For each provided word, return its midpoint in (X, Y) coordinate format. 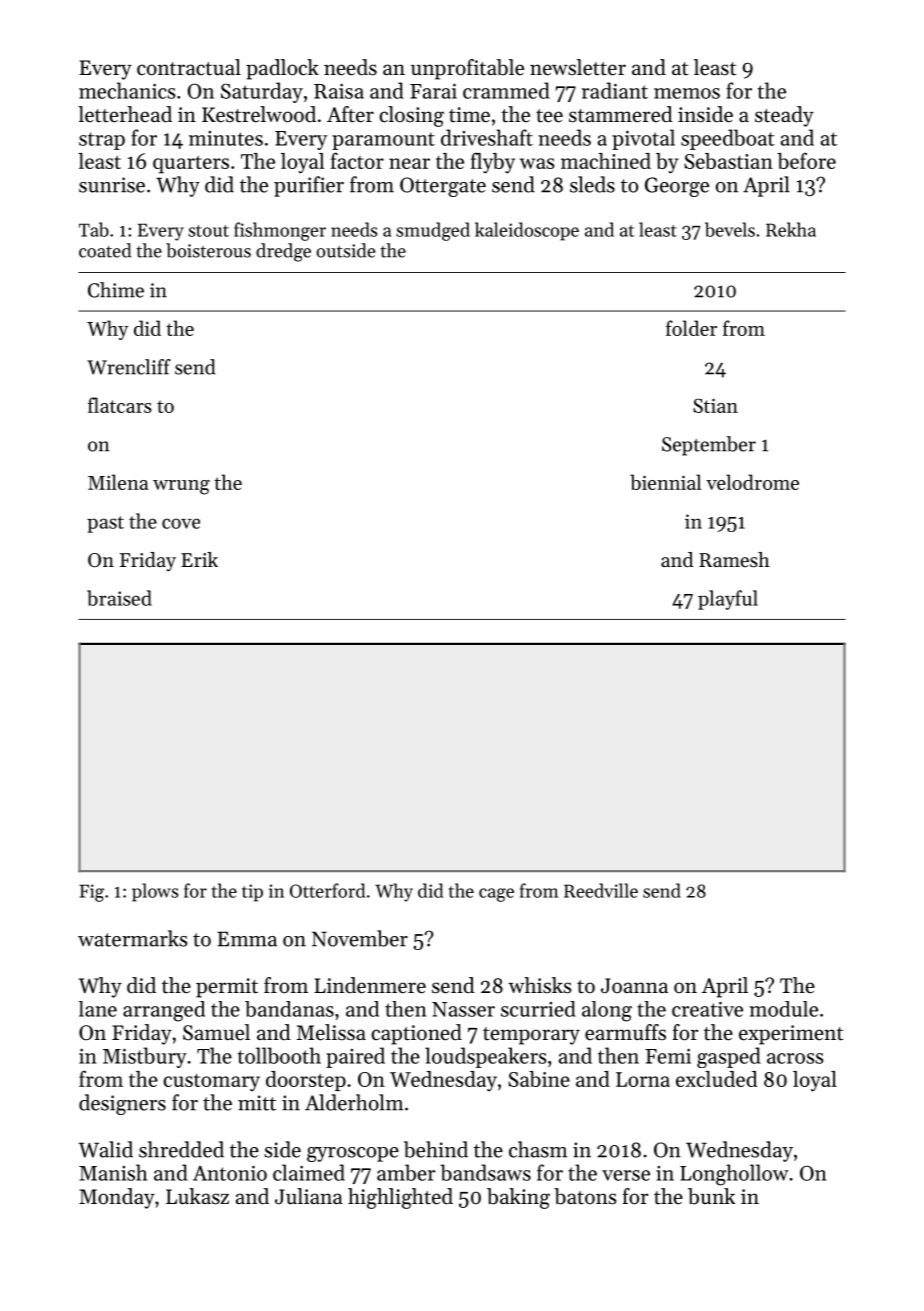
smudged (433, 231)
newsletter (578, 67)
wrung (181, 487)
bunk (711, 1196)
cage (496, 895)
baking (518, 1198)
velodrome (752, 482)
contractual (189, 67)
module (783, 1009)
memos (687, 93)
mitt (257, 1103)
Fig (91, 893)
